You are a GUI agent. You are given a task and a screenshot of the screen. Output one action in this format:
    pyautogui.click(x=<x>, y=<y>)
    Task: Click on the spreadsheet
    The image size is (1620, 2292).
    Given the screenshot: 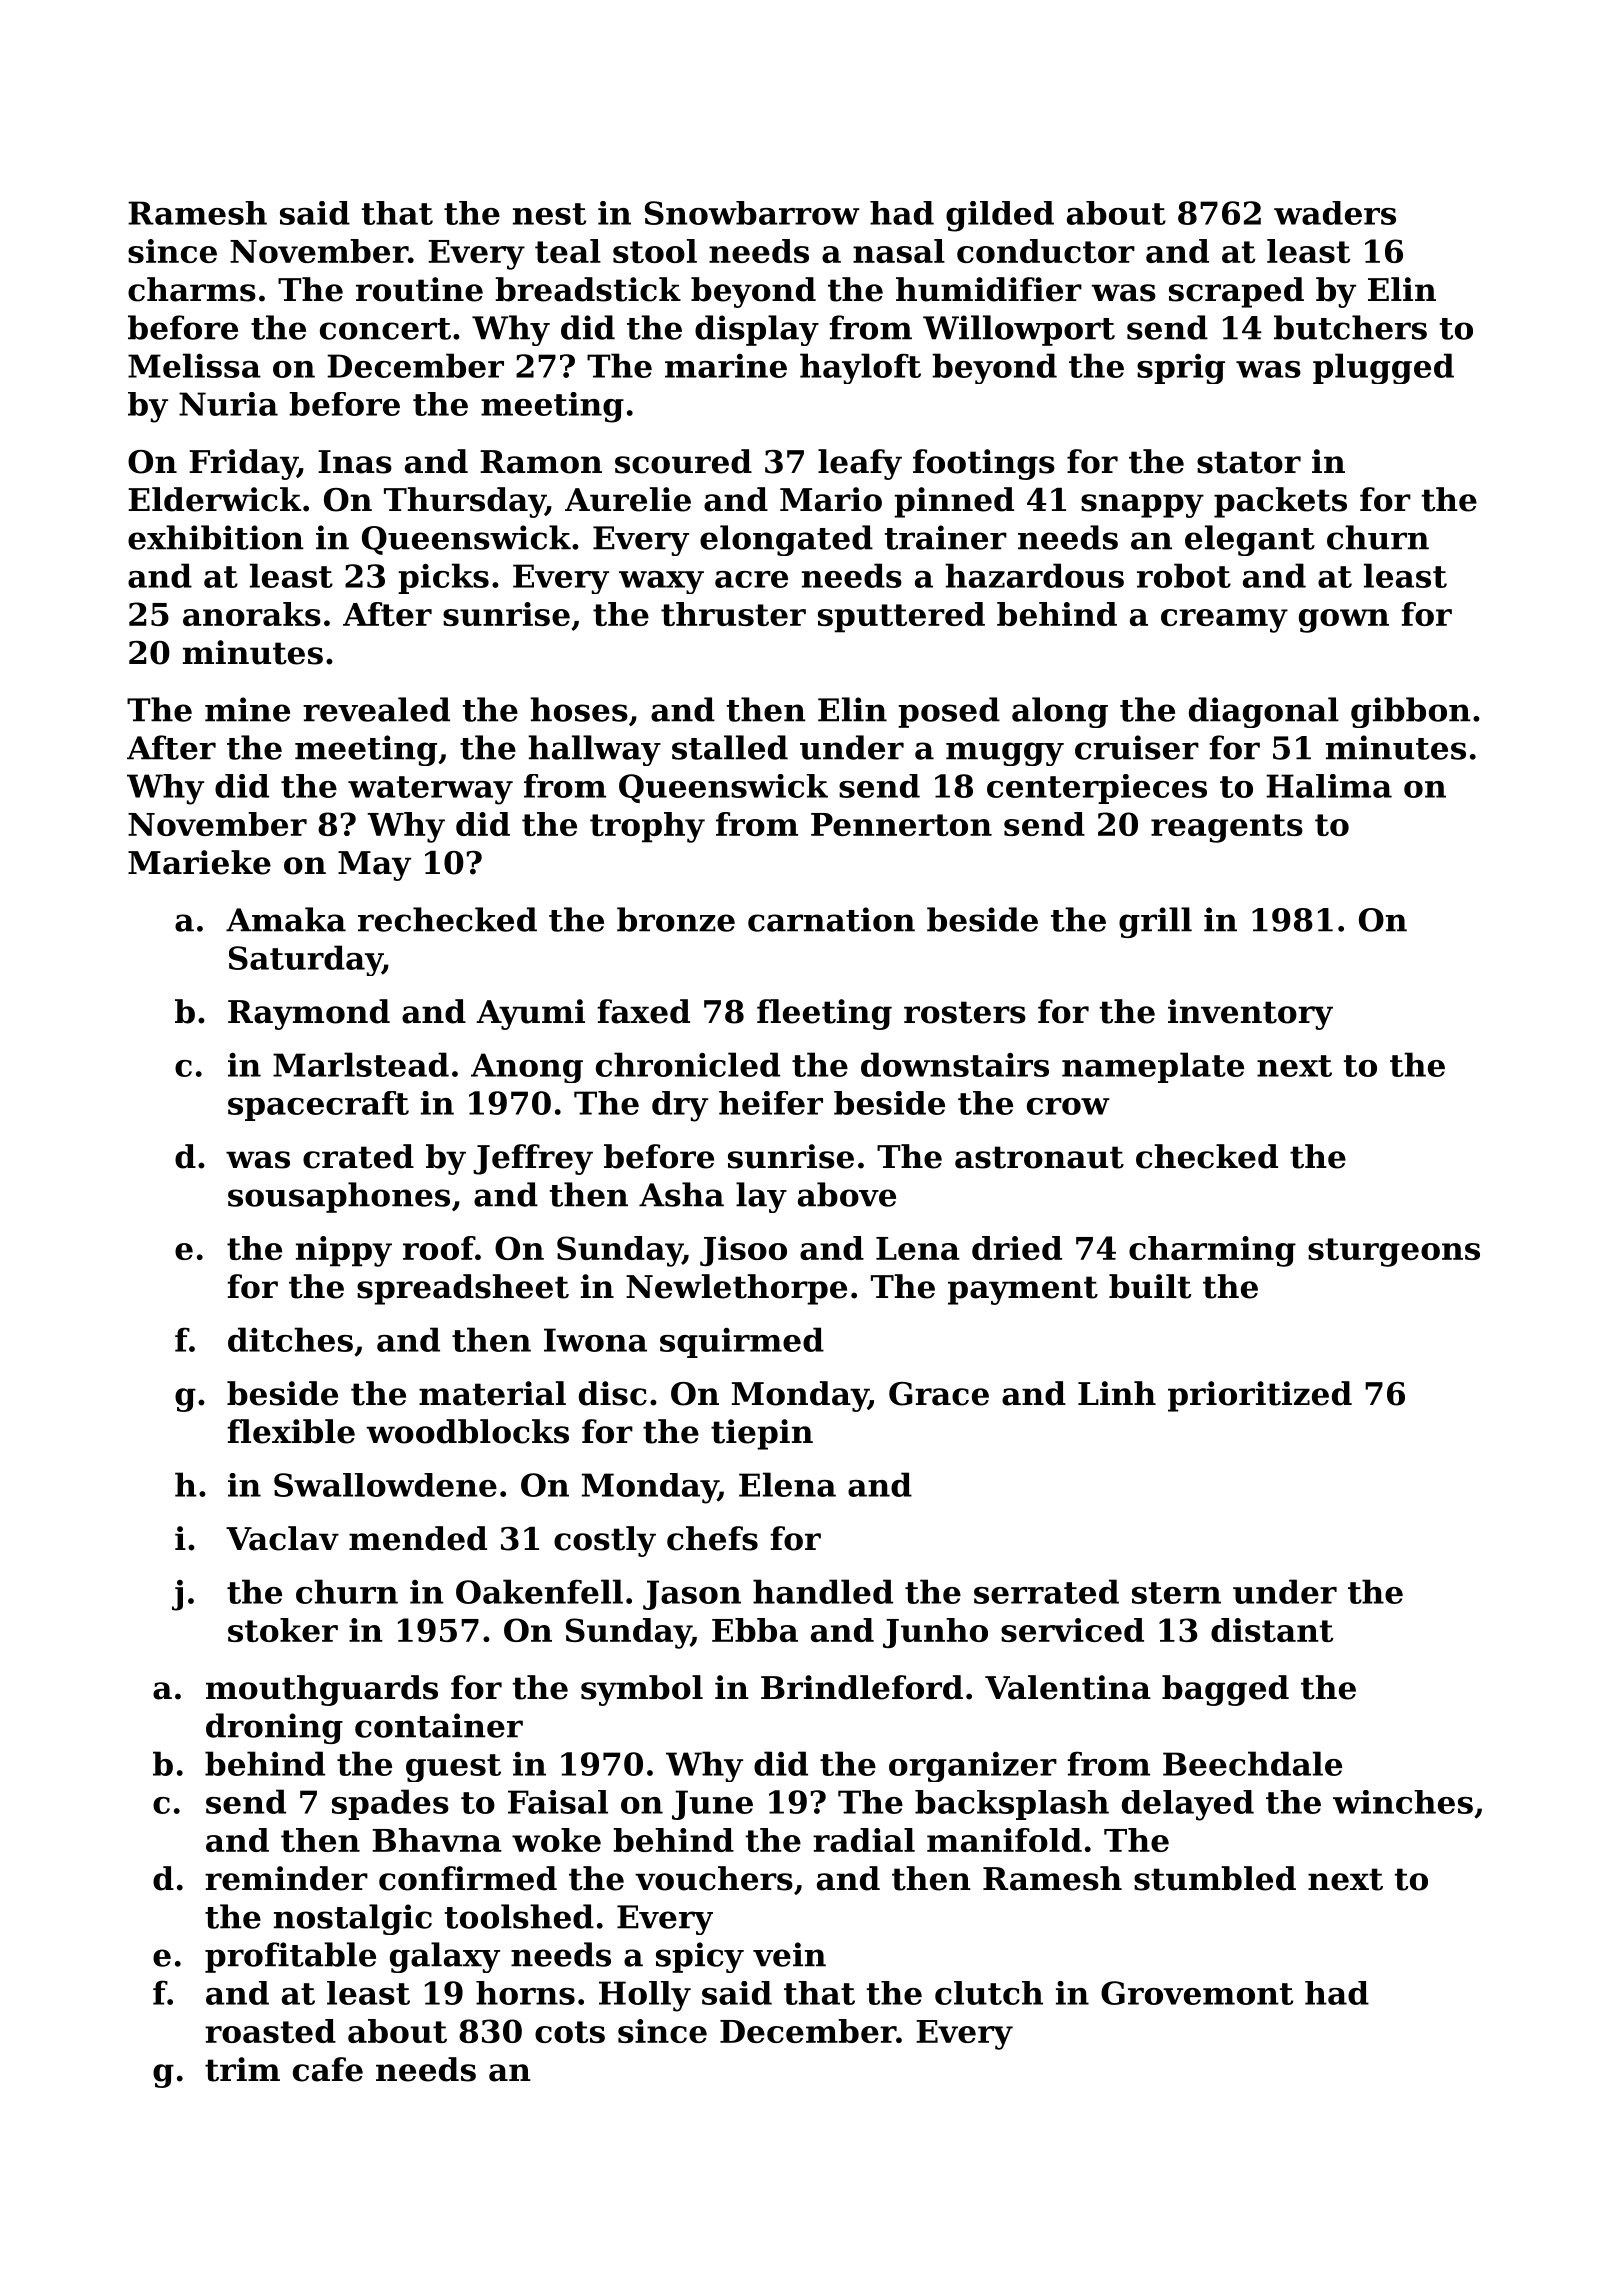 What is the action you would take?
    pyautogui.click(x=463, y=1289)
